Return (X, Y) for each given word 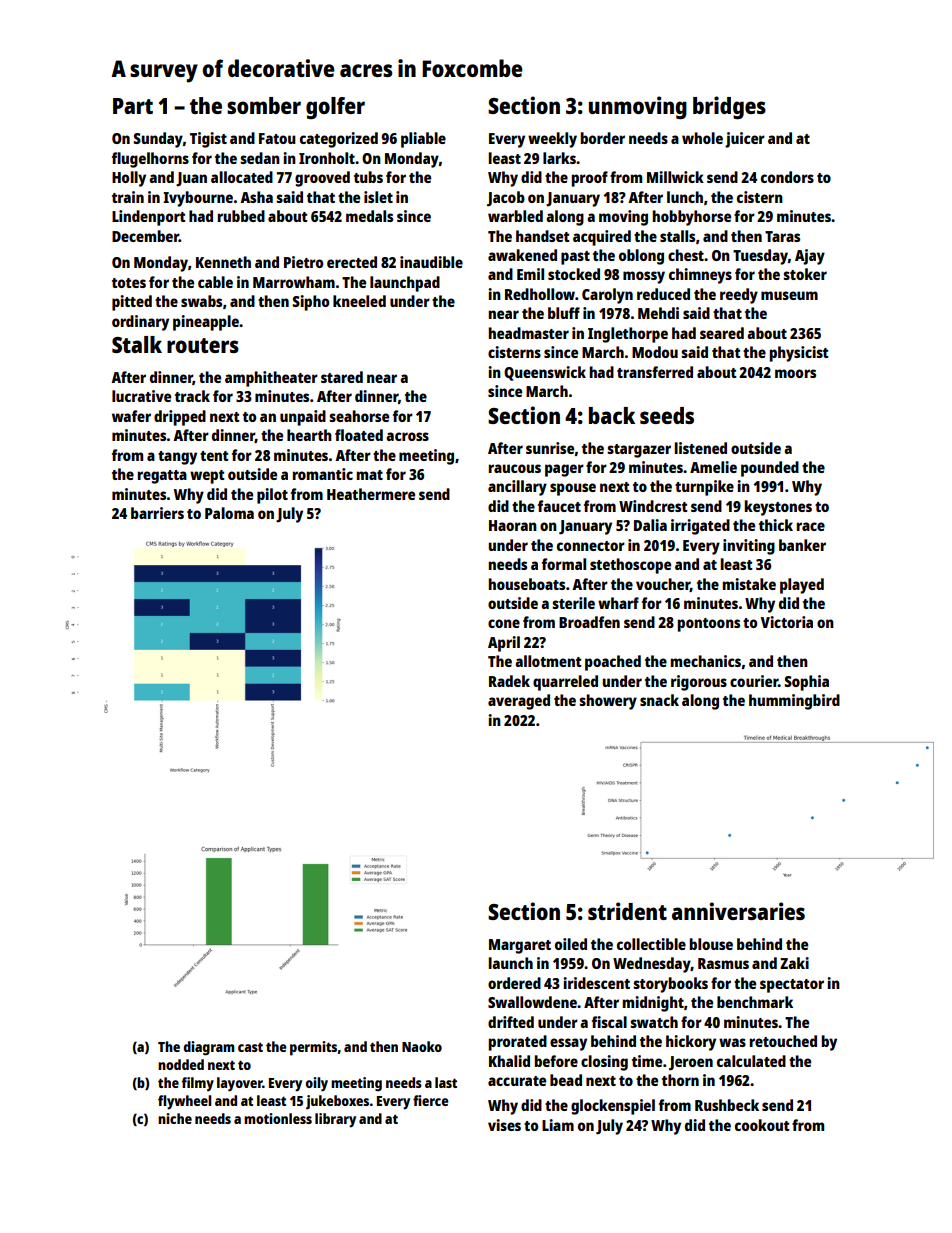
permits (313, 1048)
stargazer (639, 451)
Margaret (520, 946)
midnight (653, 1004)
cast (250, 1047)
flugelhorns (150, 160)
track (192, 396)
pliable (423, 140)
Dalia (650, 525)
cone (504, 623)
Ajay (810, 257)
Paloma (229, 513)
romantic (323, 474)
